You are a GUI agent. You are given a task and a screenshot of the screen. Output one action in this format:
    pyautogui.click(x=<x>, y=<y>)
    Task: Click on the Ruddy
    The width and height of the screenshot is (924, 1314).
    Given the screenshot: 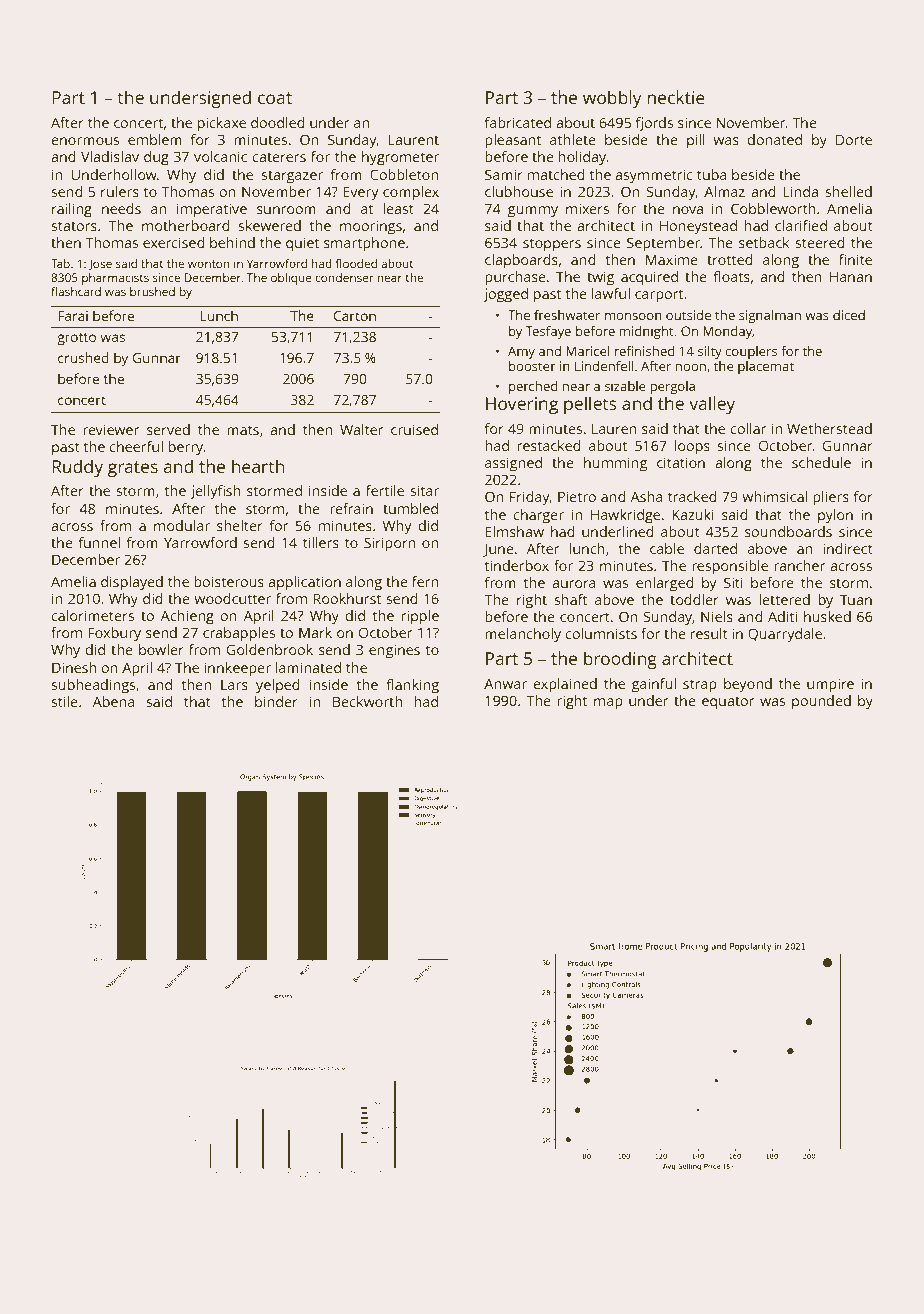 What is the action you would take?
    pyautogui.click(x=77, y=468)
